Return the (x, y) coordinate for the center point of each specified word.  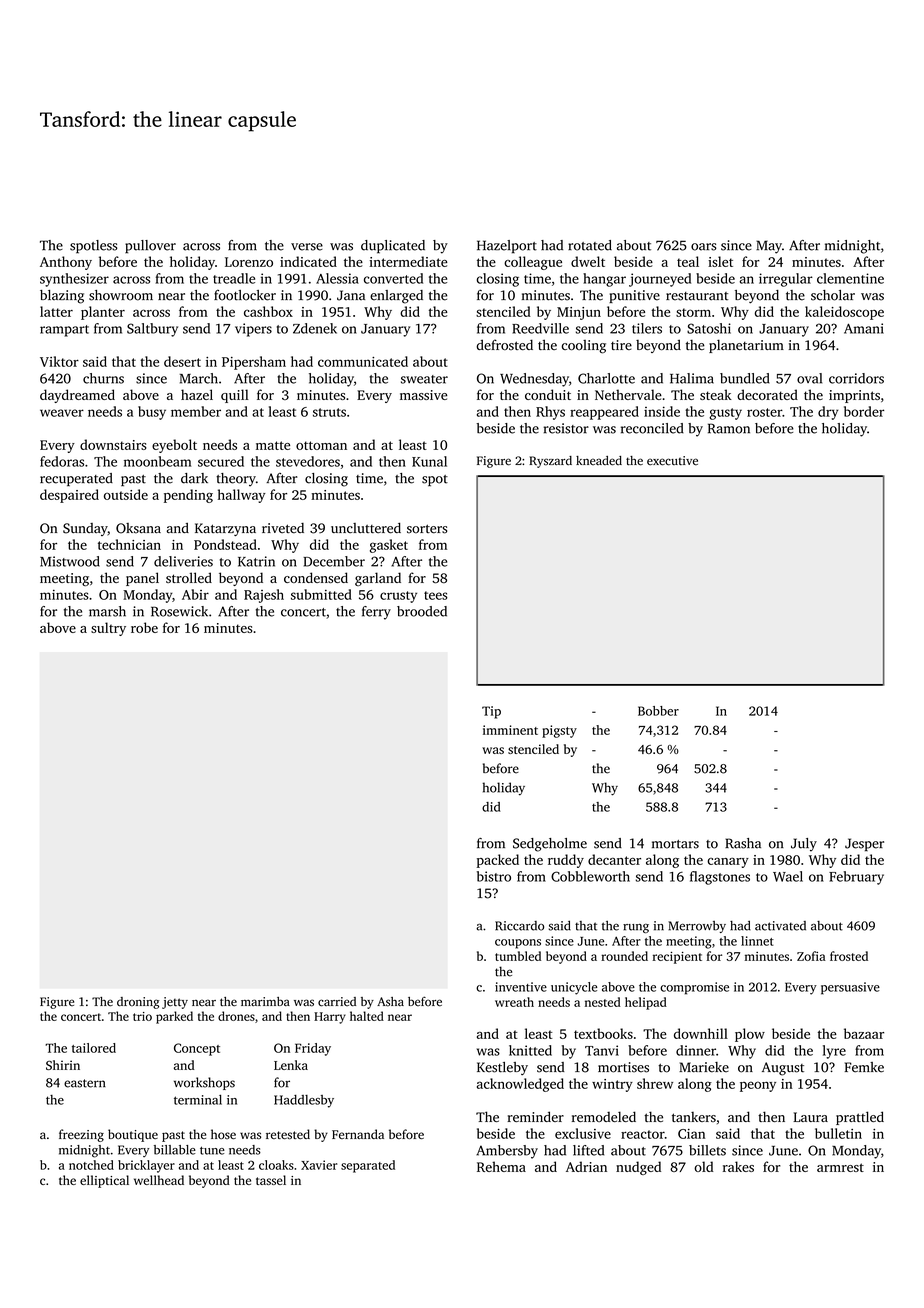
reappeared (604, 413)
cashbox (268, 311)
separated (368, 1166)
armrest (840, 1167)
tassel (271, 1180)
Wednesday (534, 380)
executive (672, 461)
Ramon (729, 428)
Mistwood (70, 561)
